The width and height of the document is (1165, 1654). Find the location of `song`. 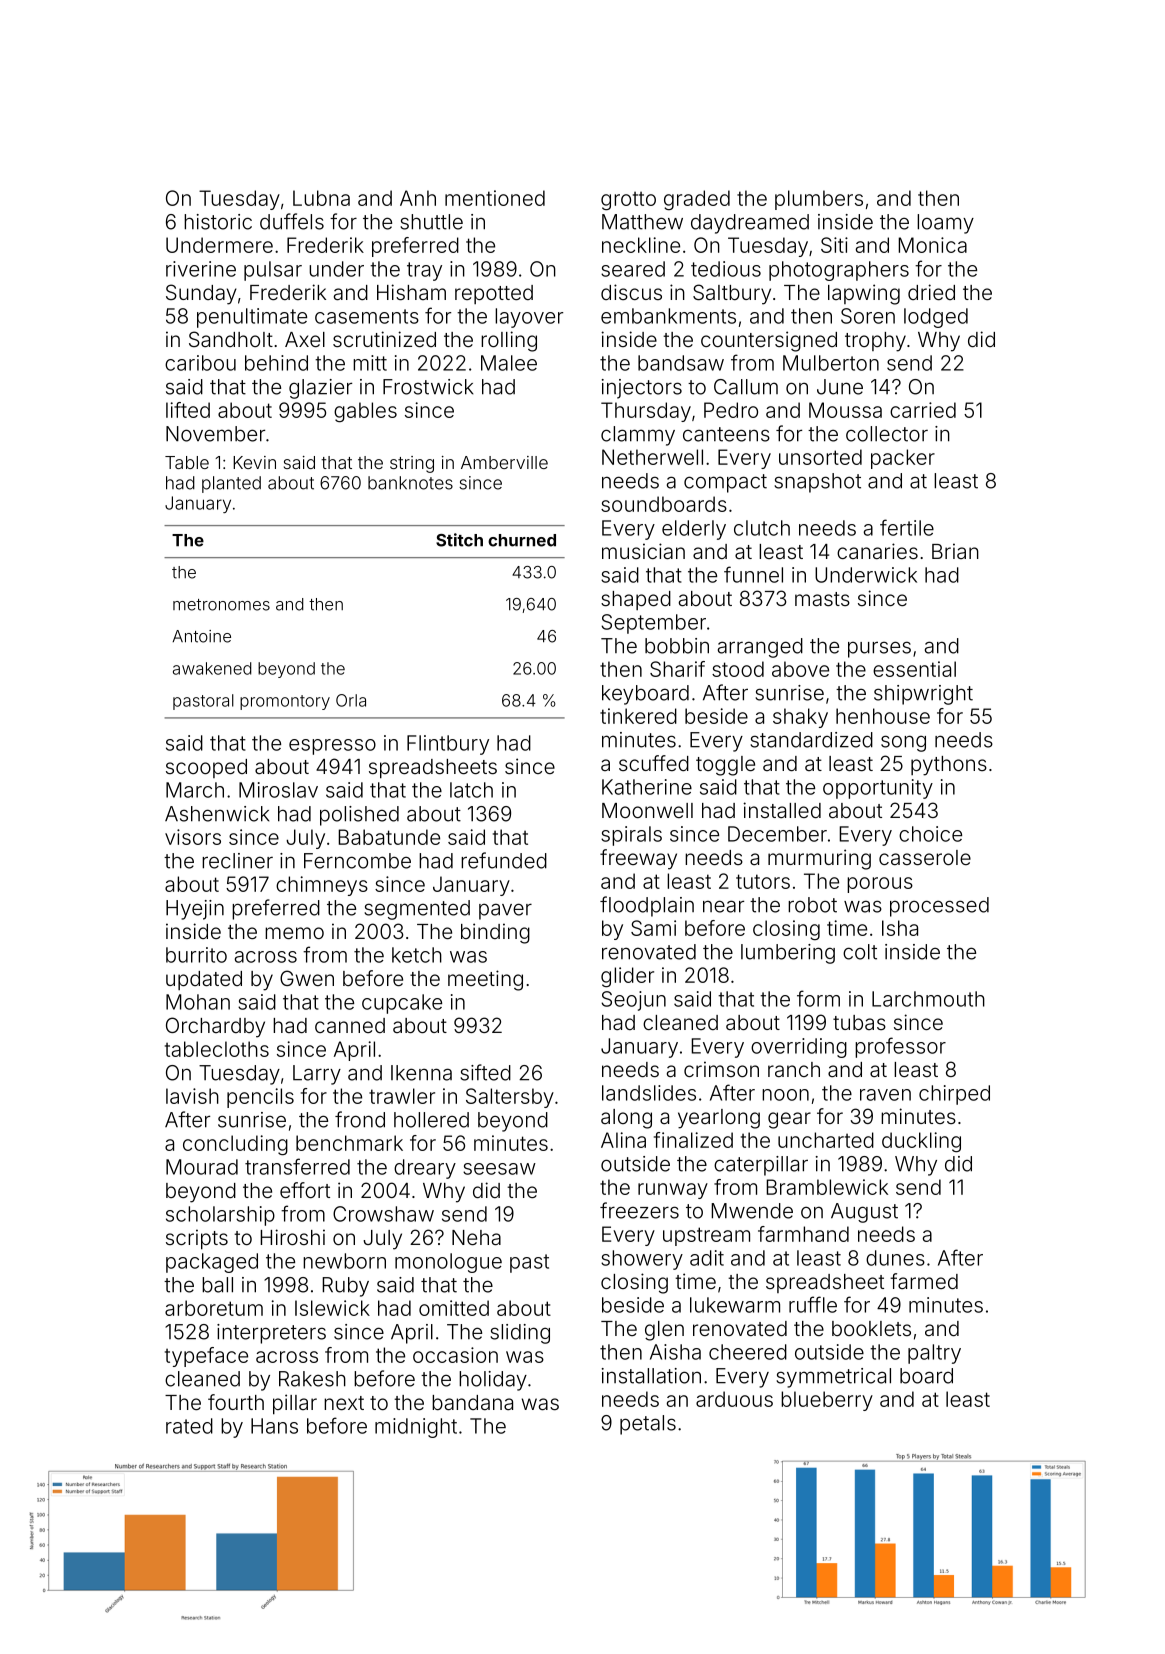

song is located at coordinates (903, 743).
